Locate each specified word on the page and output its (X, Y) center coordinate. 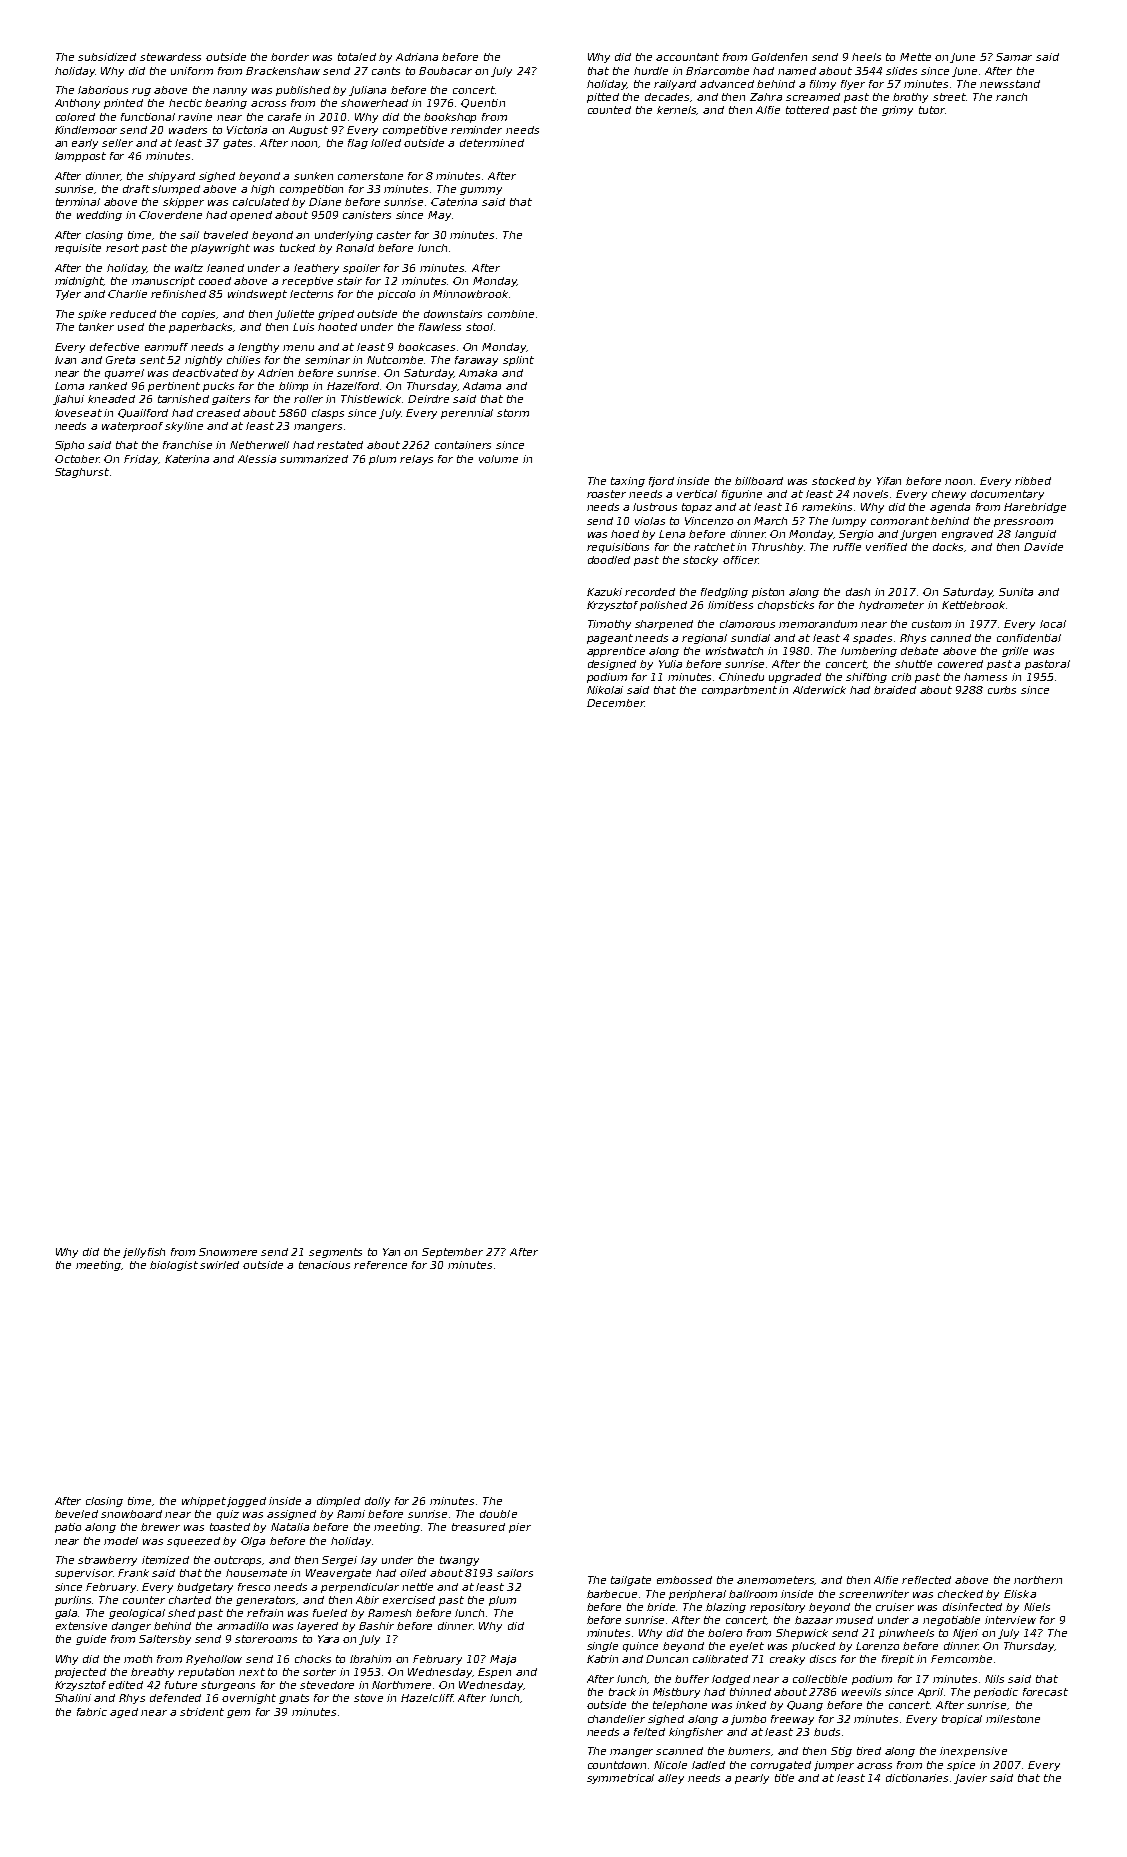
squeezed (193, 1542)
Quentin (483, 103)
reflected (926, 1580)
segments (335, 1253)
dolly (377, 1502)
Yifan (889, 481)
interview (1010, 1620)
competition (311, 190)
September (452, 1253)
